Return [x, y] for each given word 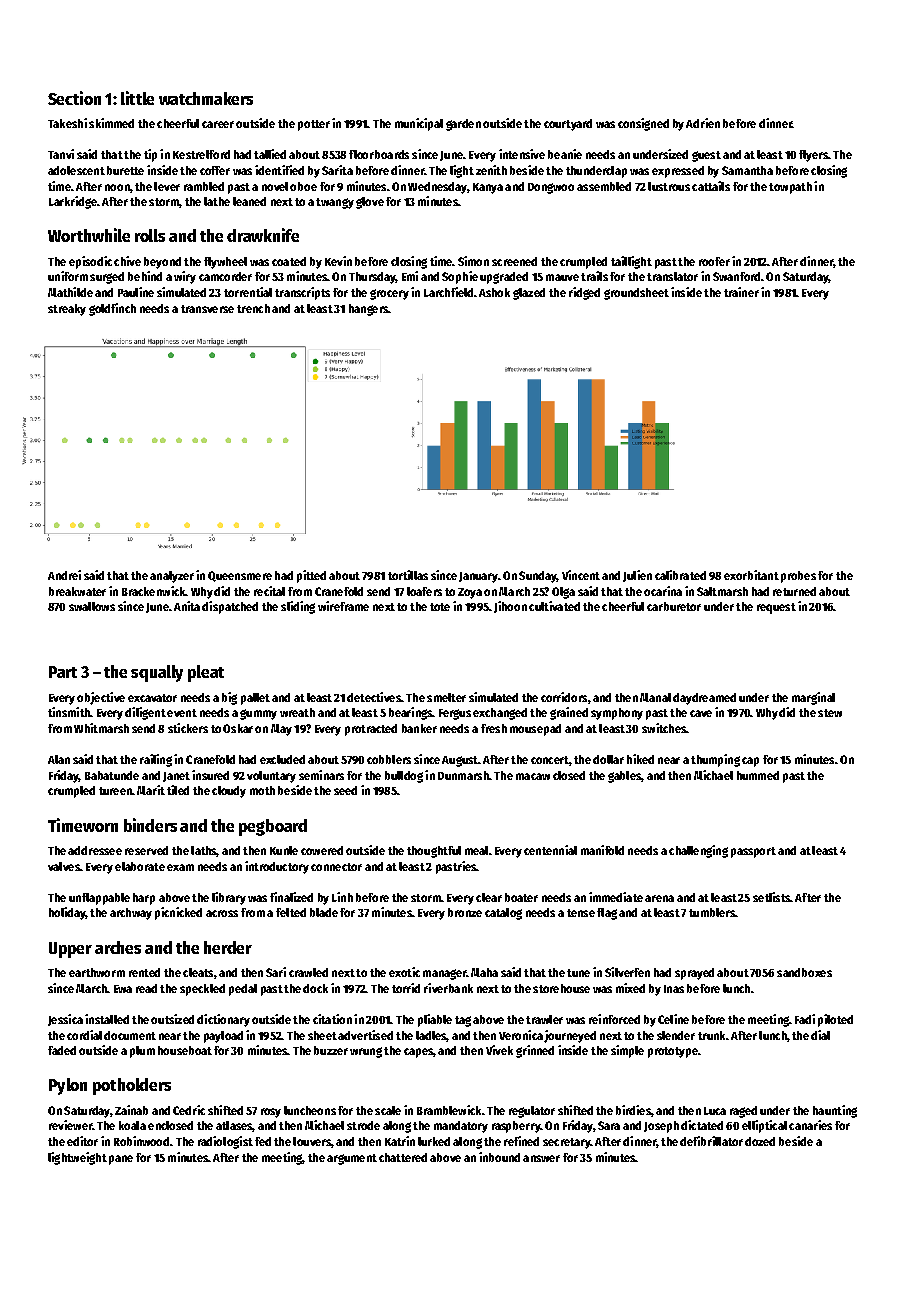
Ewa [123, 989]
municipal [419, 124]
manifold [602, 850]
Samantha [747, 170]
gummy [258, 714]
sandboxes [804, 972]
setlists [772, 897]
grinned [535, 1051]
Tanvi [61, 154]
